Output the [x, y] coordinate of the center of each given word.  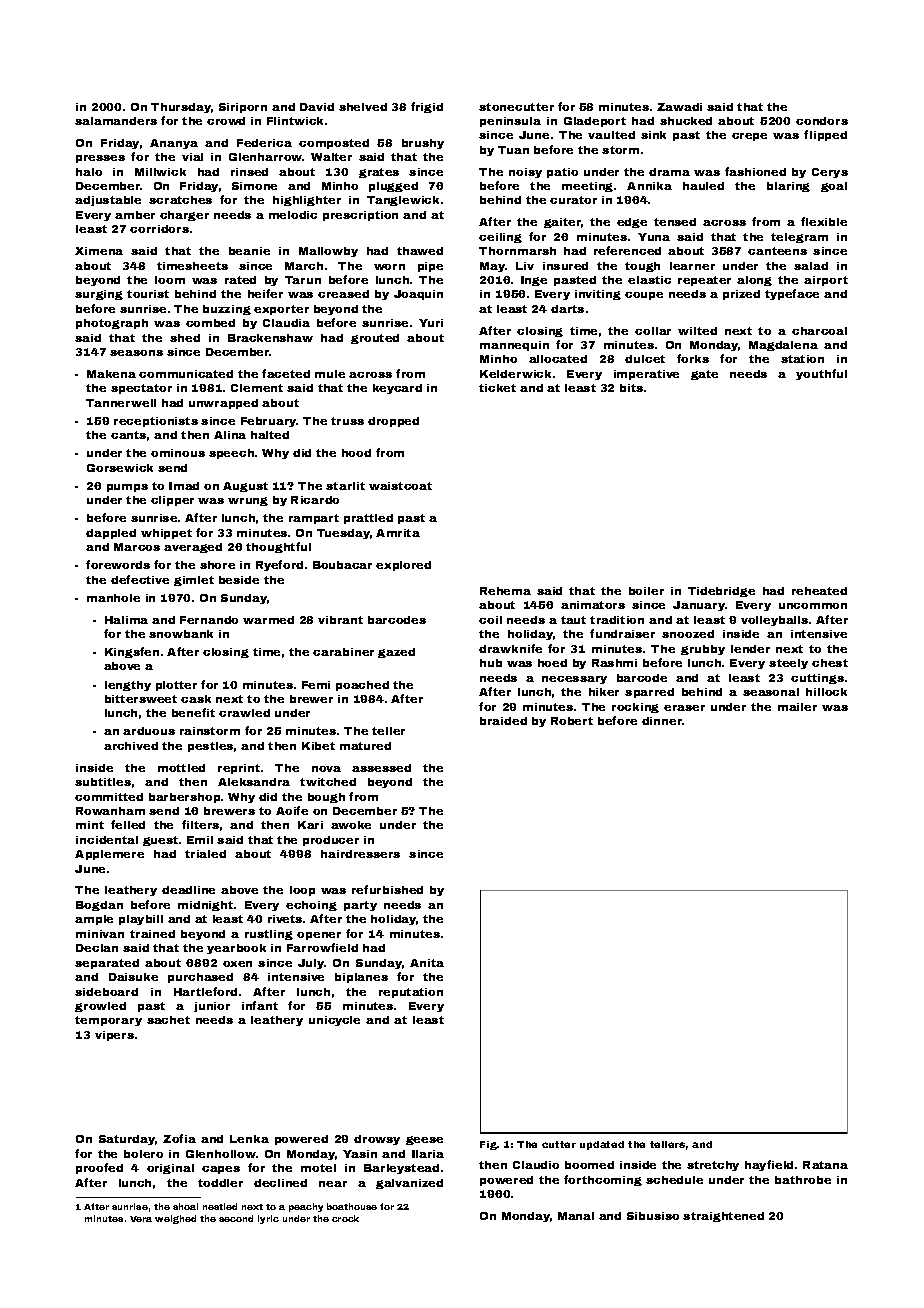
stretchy [713, 1166]
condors [822, 121]
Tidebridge [721, 592]
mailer [797, 707]
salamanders [116, 121]
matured [365, 746]
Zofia [179, 1138]
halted [270, 435]
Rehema [505, 591]
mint [90, 825]
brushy [423, 144]
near [333, 1184]
